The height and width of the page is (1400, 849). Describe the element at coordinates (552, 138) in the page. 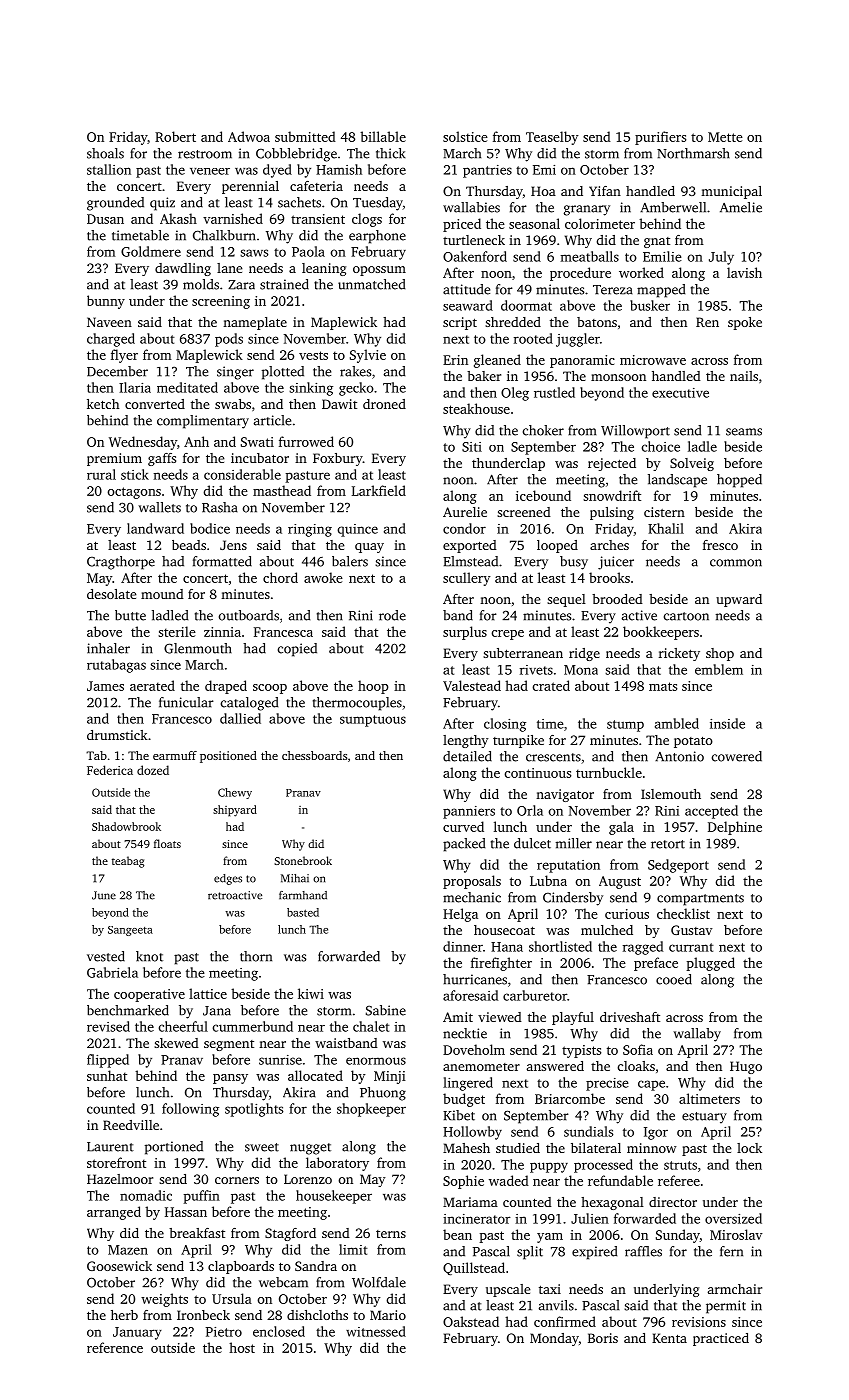

I see `Teaselby` at that location.
